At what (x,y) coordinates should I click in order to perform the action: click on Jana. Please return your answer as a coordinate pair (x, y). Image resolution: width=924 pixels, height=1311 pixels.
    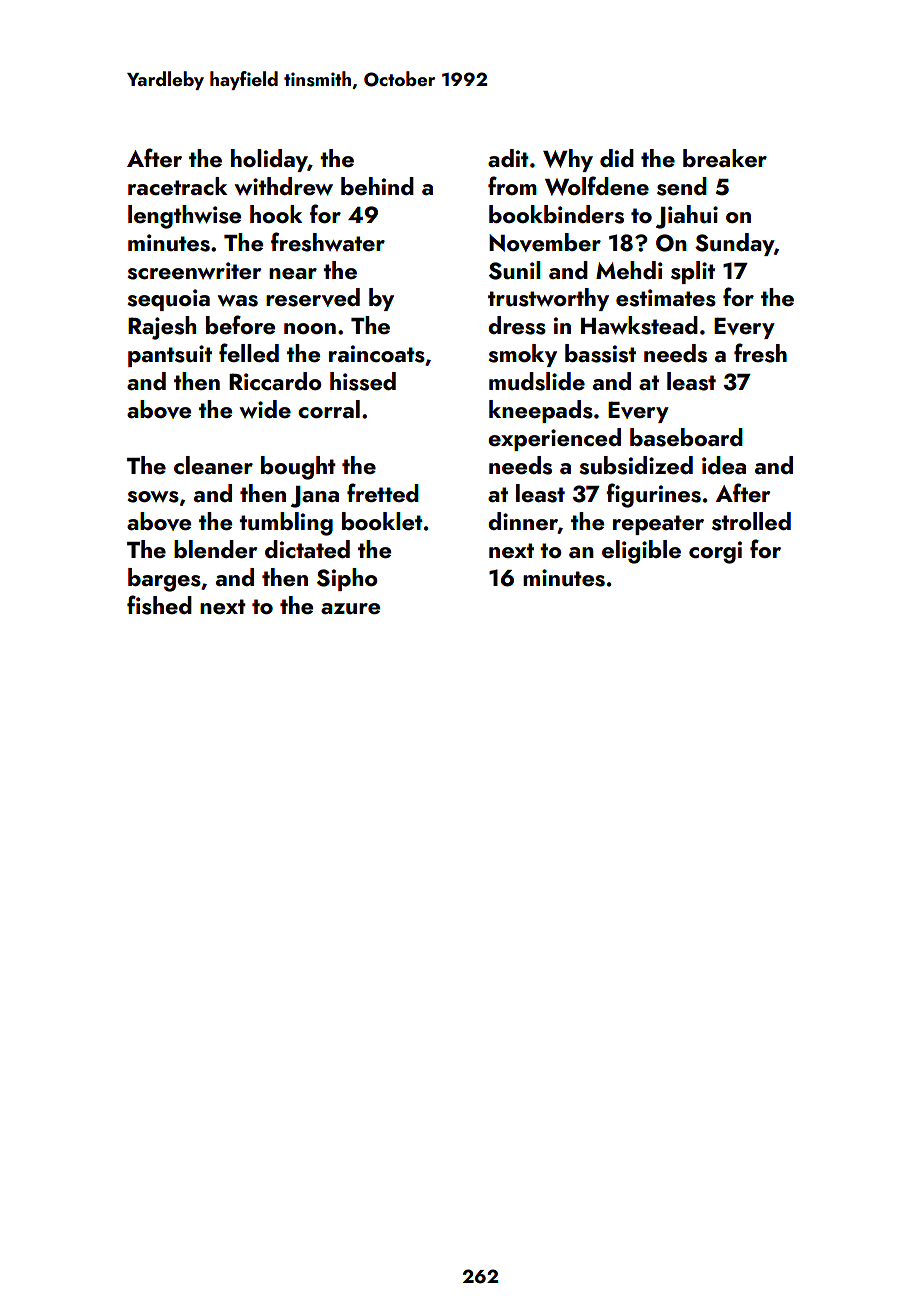
    Looking at the image, I should click on (315, 497).
